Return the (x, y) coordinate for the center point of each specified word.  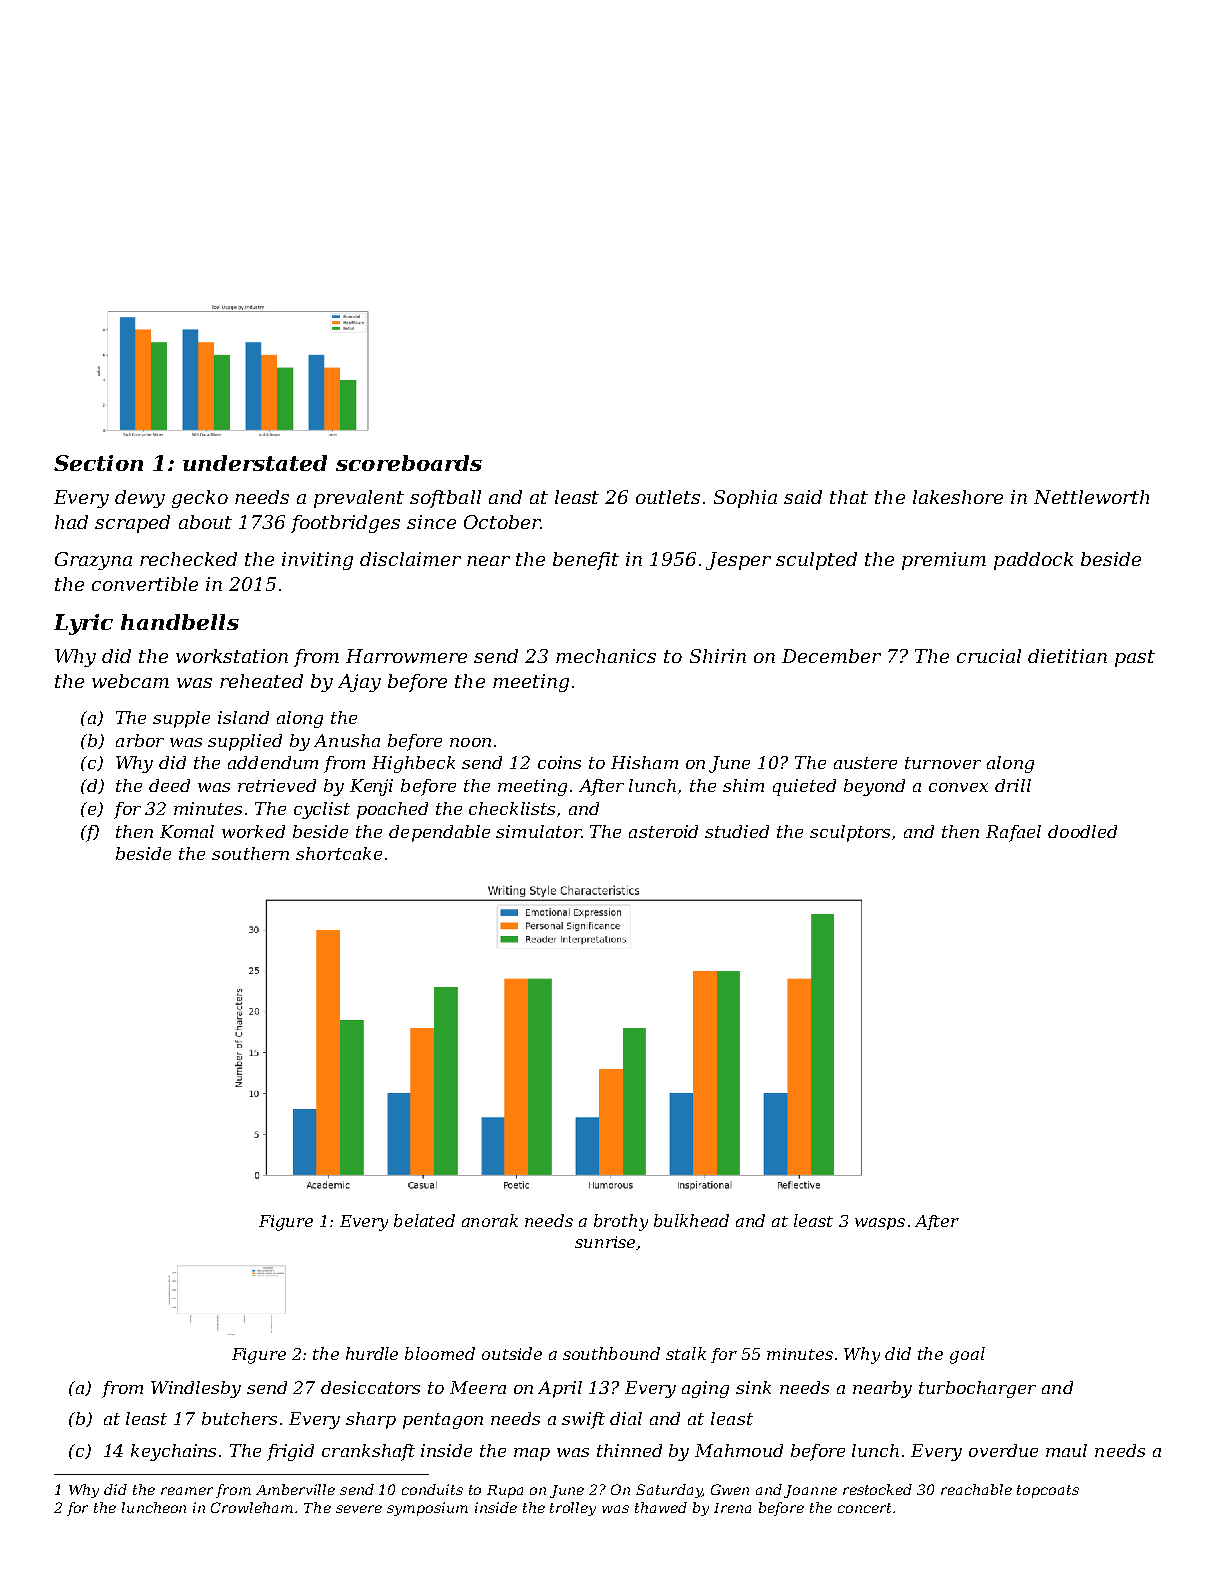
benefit (586, 561)
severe (359, 1509)
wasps (880, 1224)
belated (424, 1220)
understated (255, 463)
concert (864, 1508)
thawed (661, 1507)
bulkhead (691, 1220)
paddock (1033, 561)
